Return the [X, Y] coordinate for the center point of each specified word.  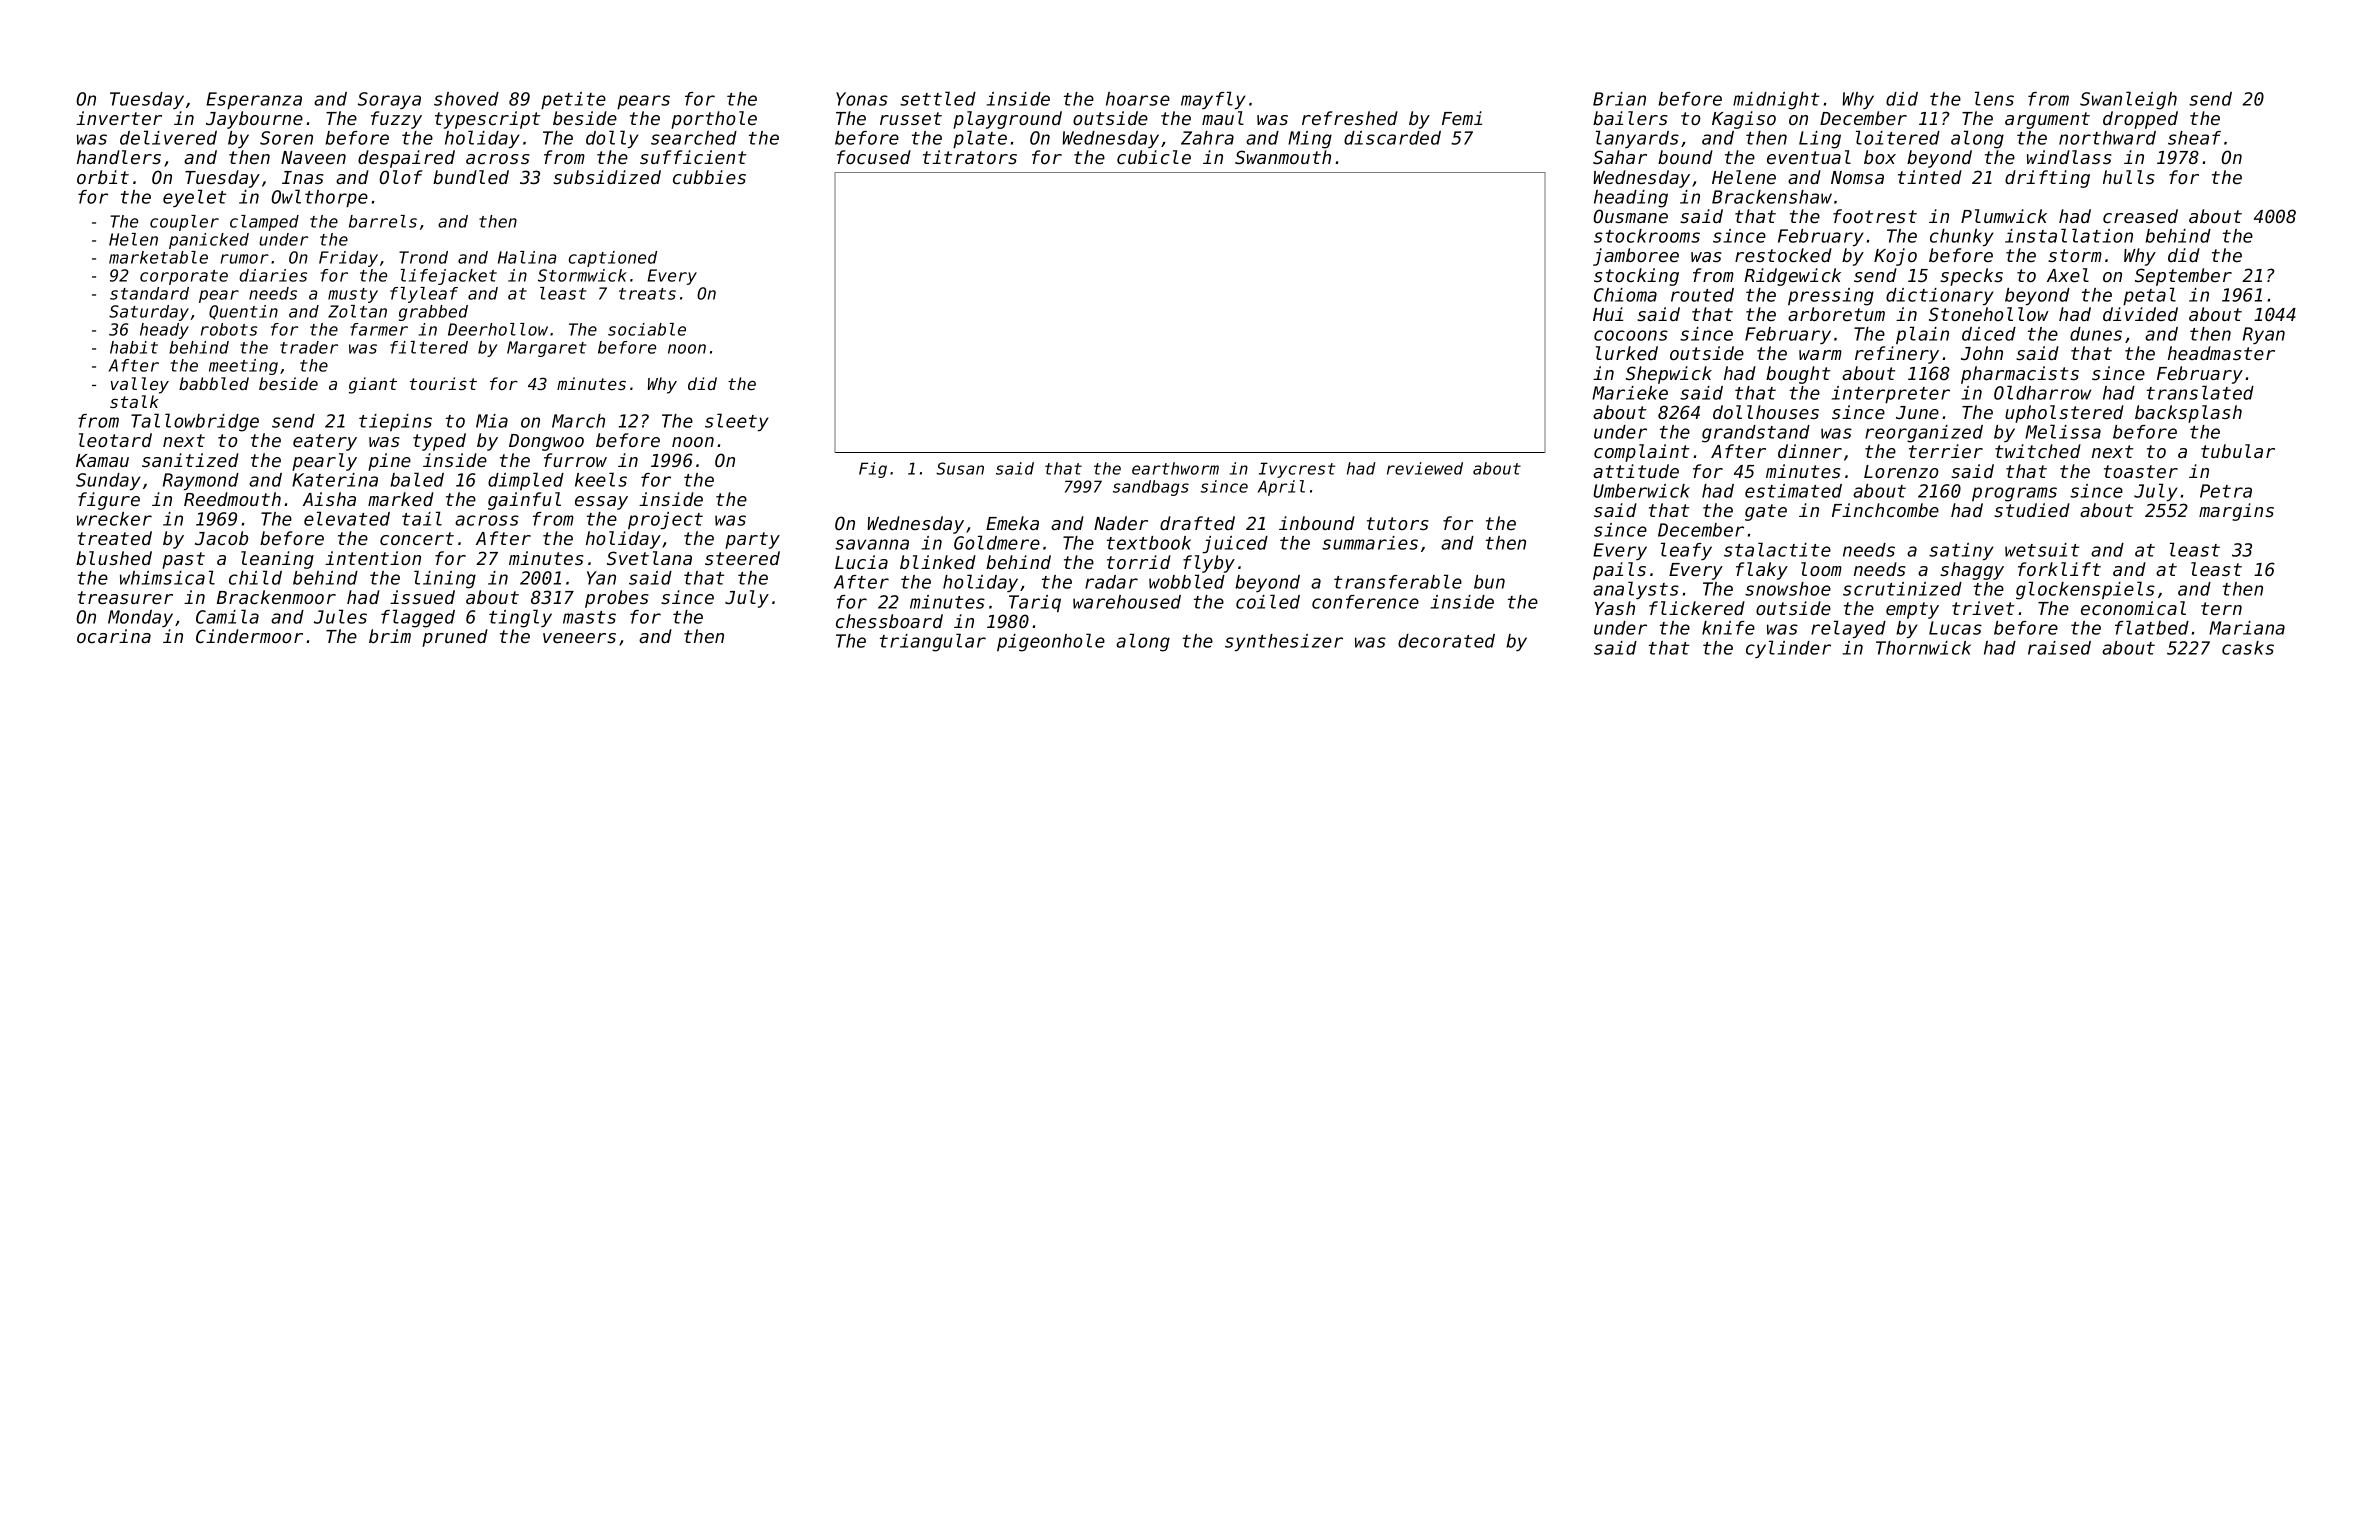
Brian [1619, 99]
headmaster [2221, 353]
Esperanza [254, 100]
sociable [647, 329]
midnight [1776, 101]
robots [229, 329]
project [665, 520]
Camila [227, 616]
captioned [613, 259]
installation [2069, 235]
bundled [471, 177]
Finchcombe [1885, 510]
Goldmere [997, 542]
